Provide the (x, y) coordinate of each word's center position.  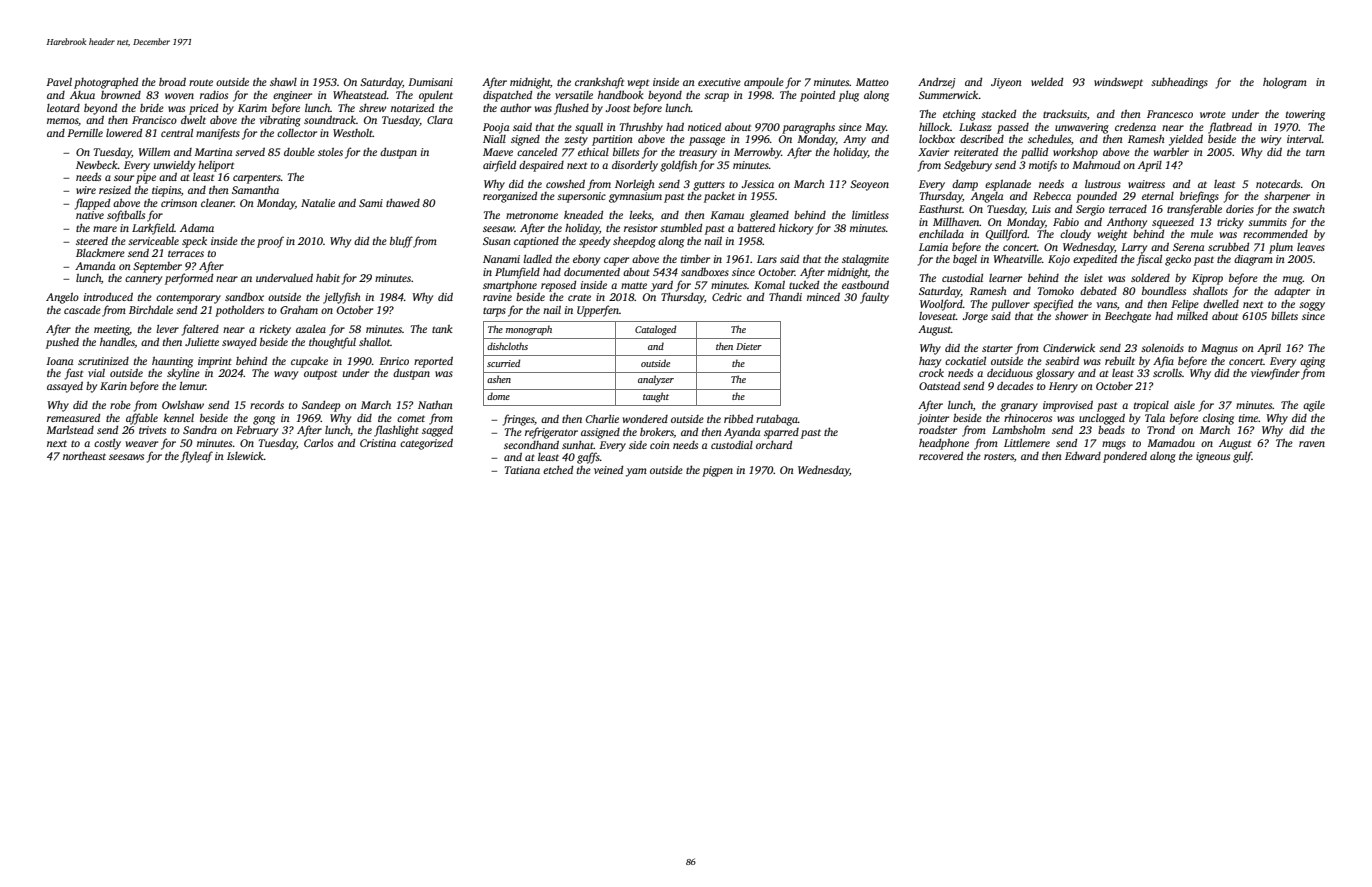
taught (656, 397)
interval (1304, 139)
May (875, 128)
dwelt (193, 120)
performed (189, 279)
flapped (92, 204)
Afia (1163, 362)
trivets (152, 430)
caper (616, 261)
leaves (1311, 247)
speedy (594, 242)
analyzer (656, 380)
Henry (1063, 387)
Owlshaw (183, 404)
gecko (1178, 260)
